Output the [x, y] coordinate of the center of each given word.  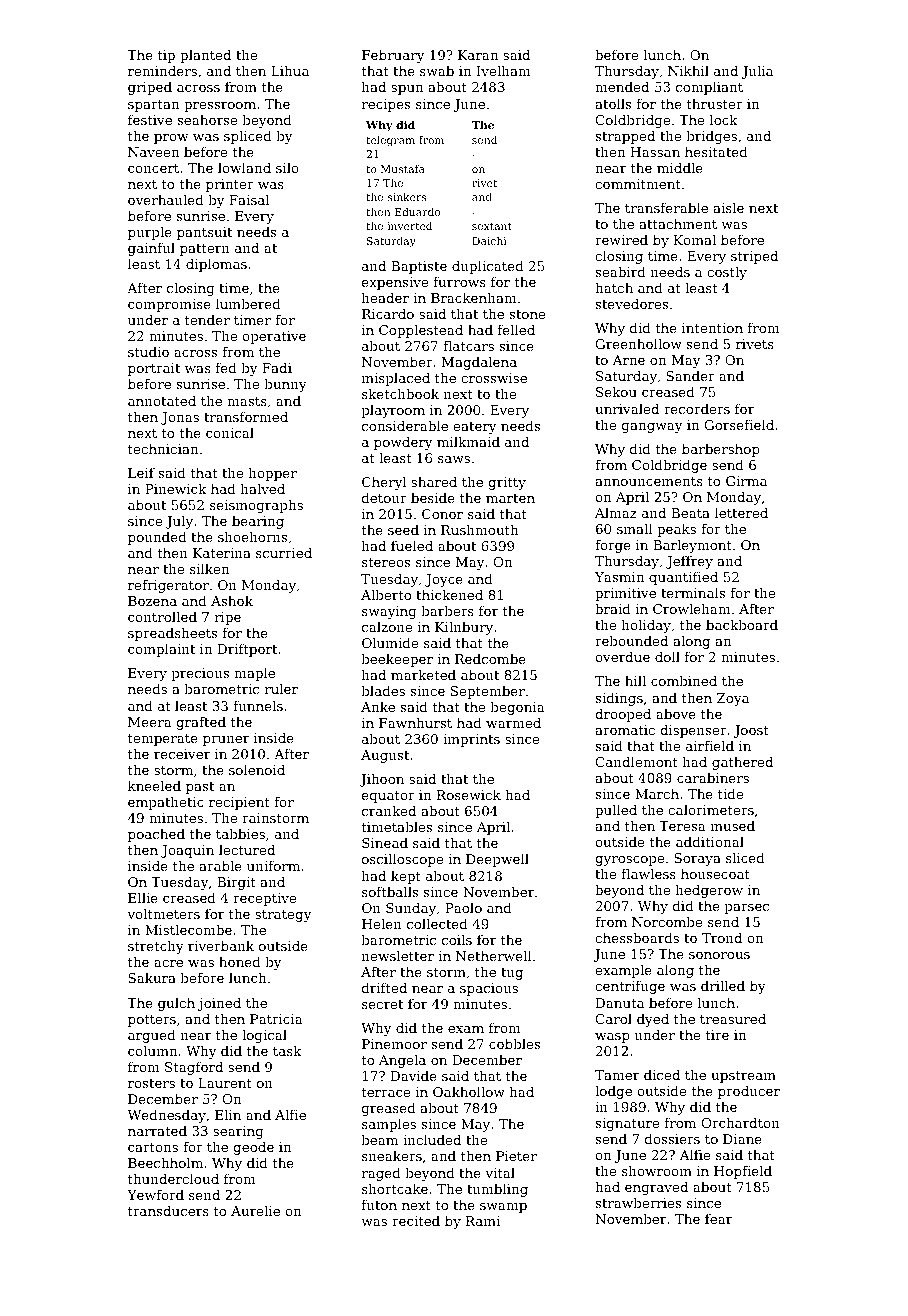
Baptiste [419, 267]
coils [457, 939]
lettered [741, 512]
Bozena [152, 601]
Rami [483, 1221]
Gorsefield [739, 424]
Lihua [290, 70]
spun [407, 90]
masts [247, 401]
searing [238, 1132]
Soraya [697, 859]
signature [627, 1124]
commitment [638, 184]
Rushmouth [479, 529]
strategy [283, 916]
